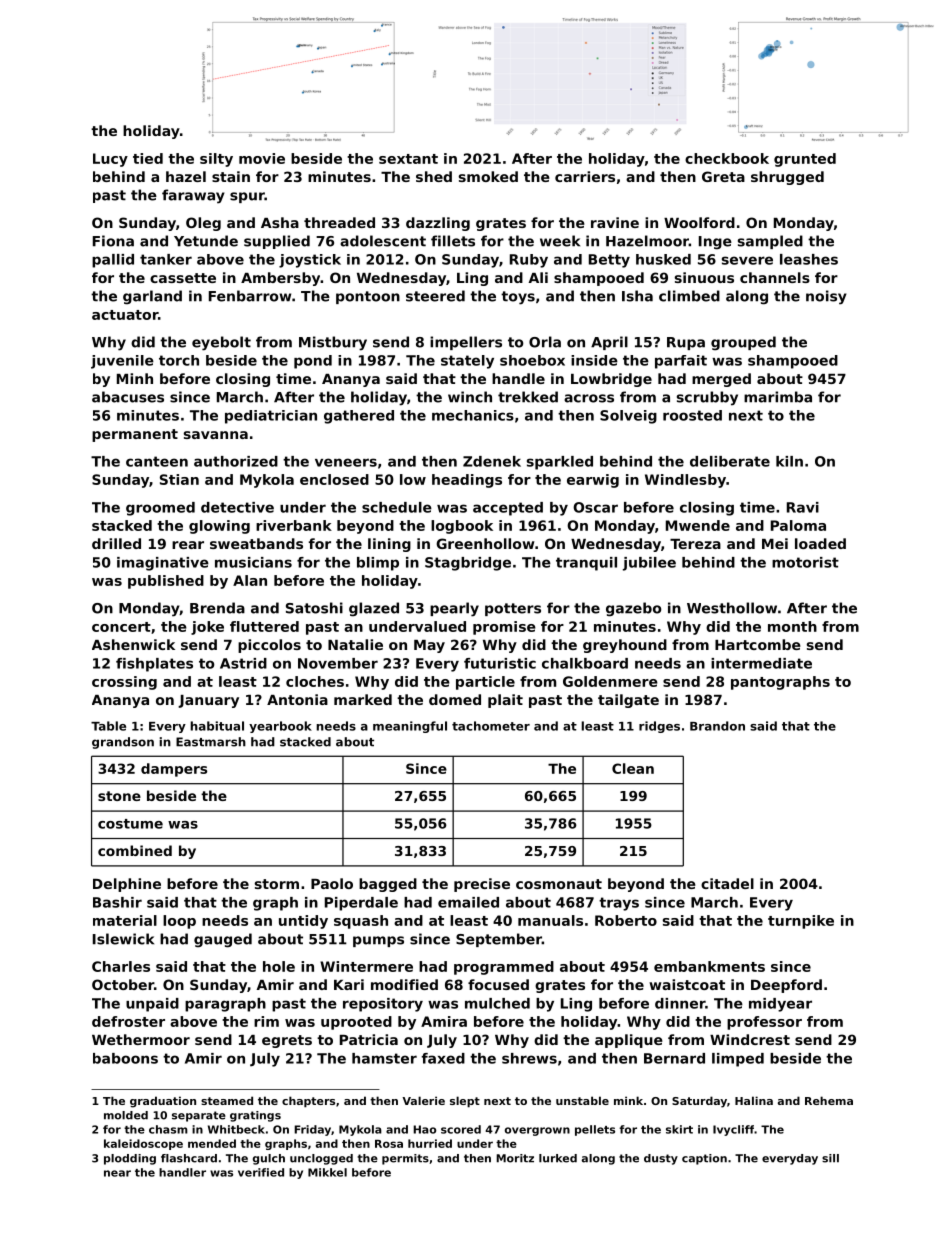 This screenshot has width=952, height=1233. I want to click on Rupa, so click(686, 343).
